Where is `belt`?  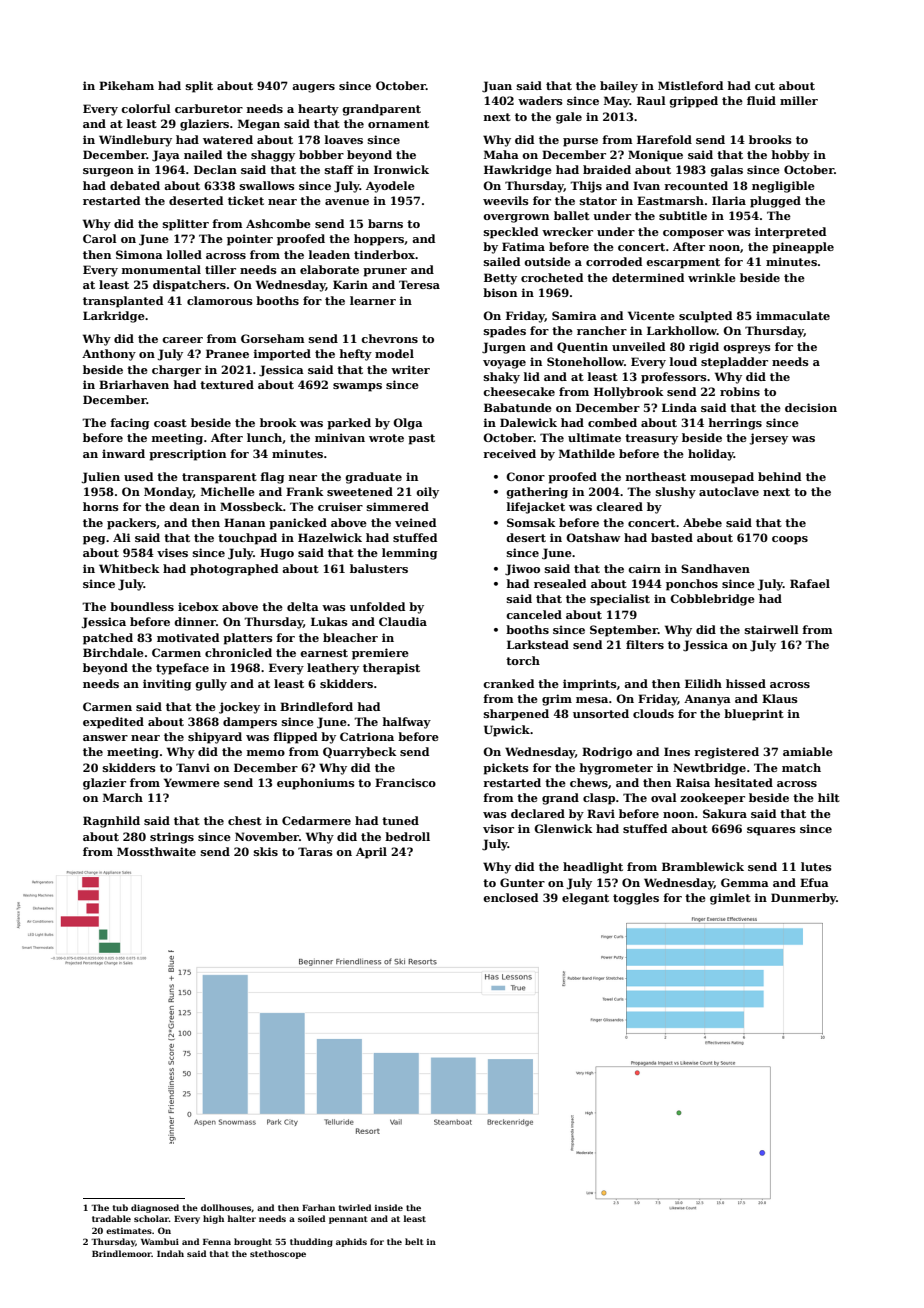
belt is located at coordinates (414, 1241).
